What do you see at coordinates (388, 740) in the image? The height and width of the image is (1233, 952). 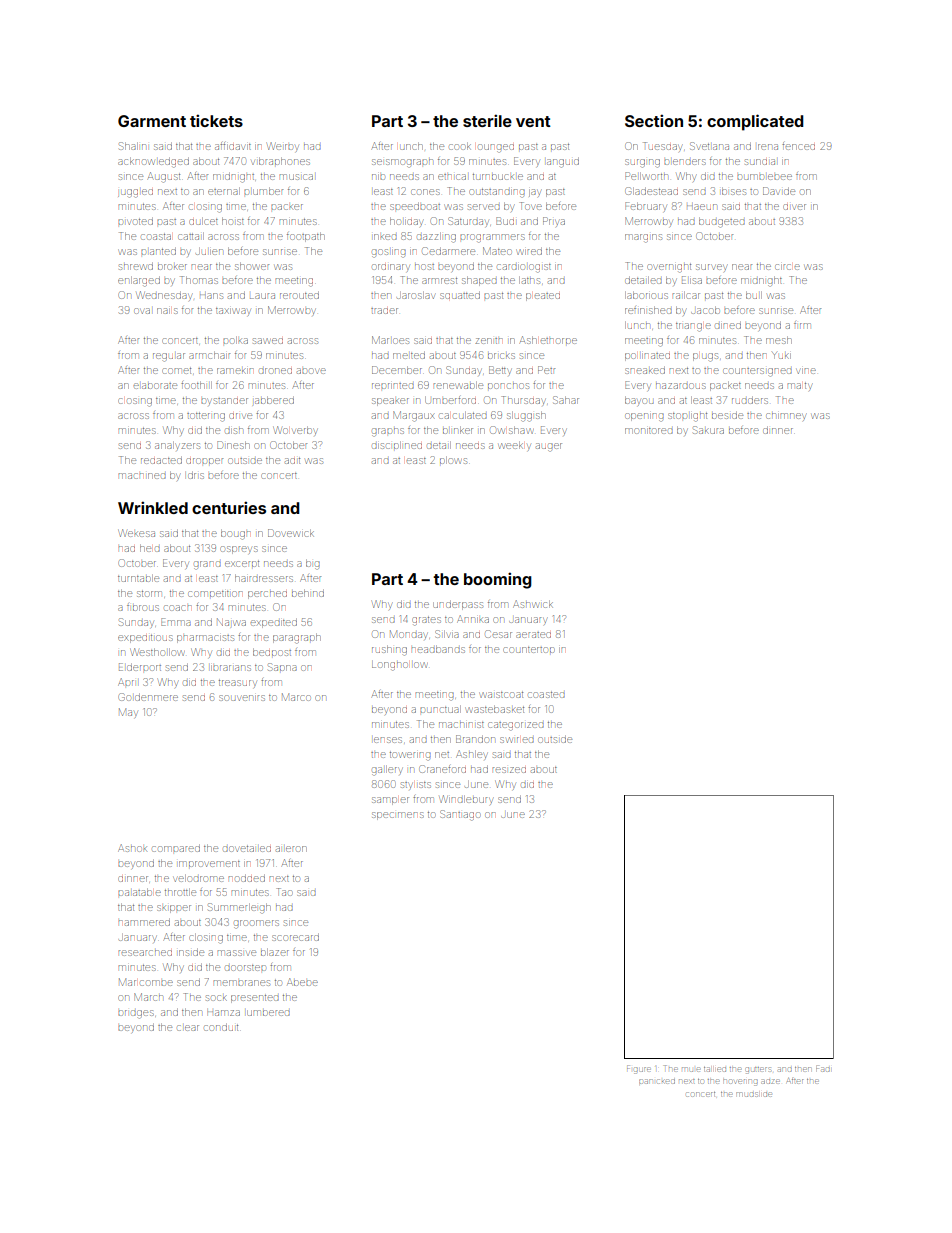 I see `lenses` at bounding box center [388, 740].
